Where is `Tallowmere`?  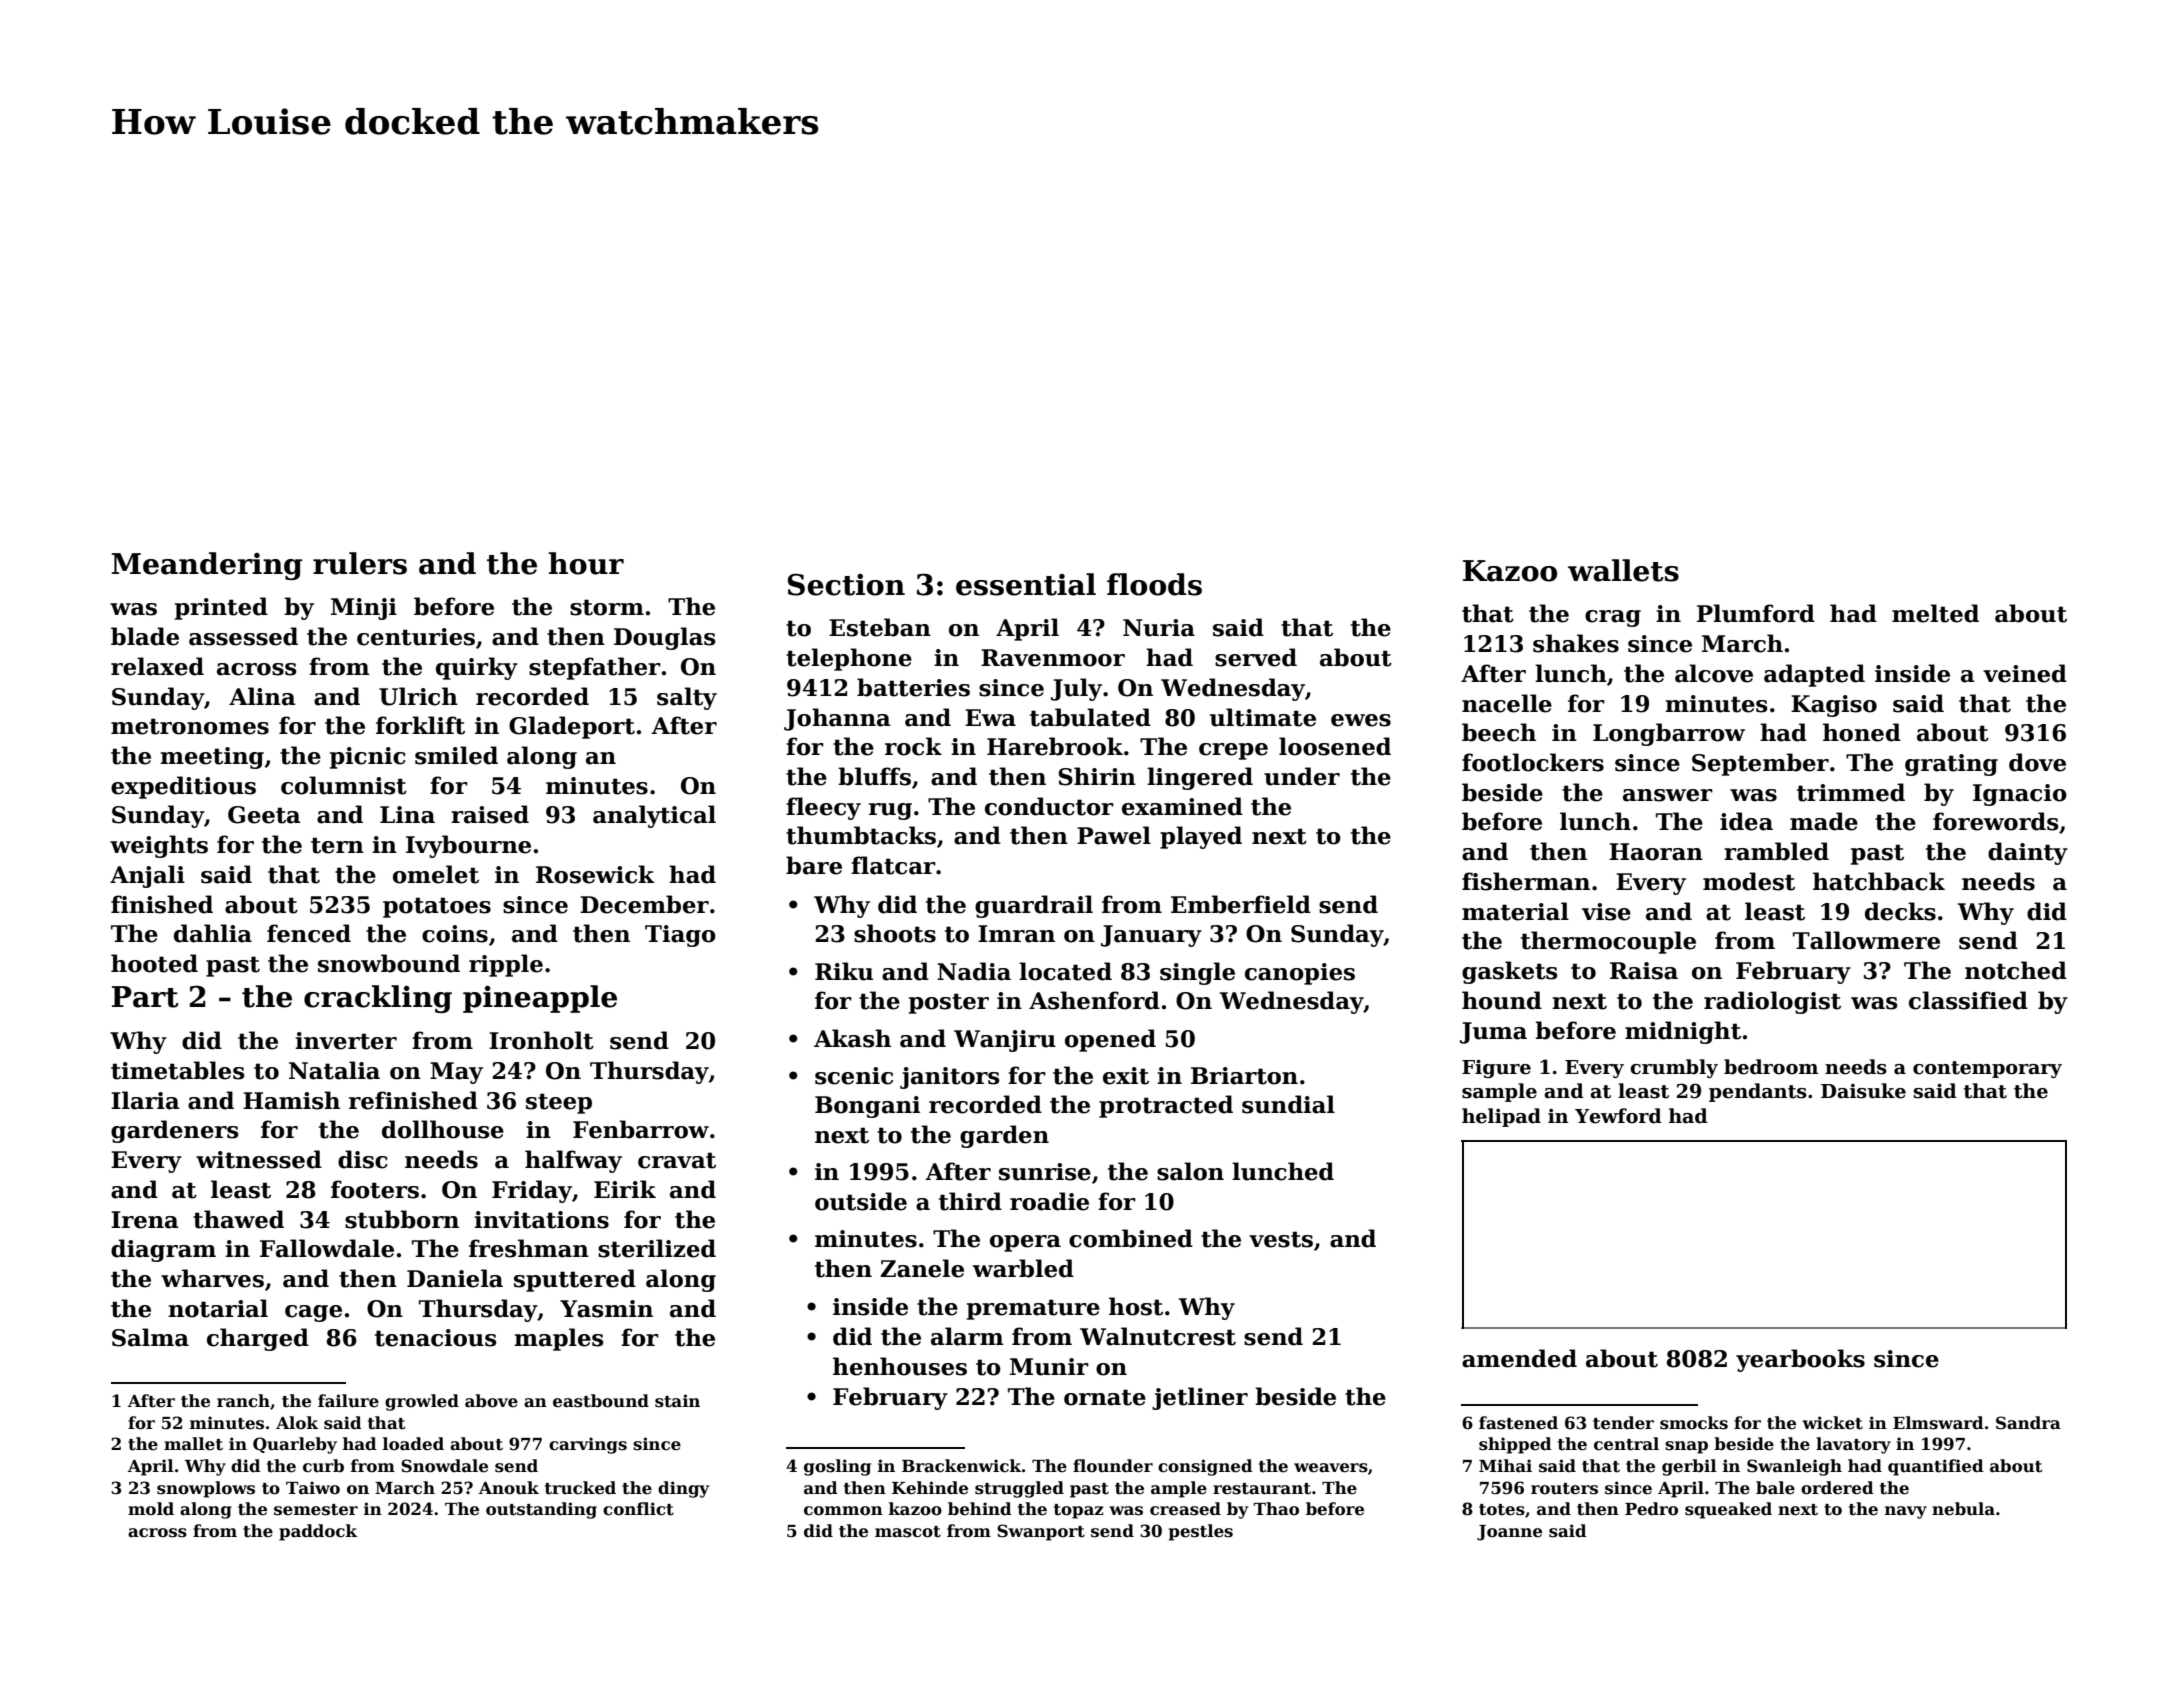
Tallowmere is located at coordinates (1866, 940).
